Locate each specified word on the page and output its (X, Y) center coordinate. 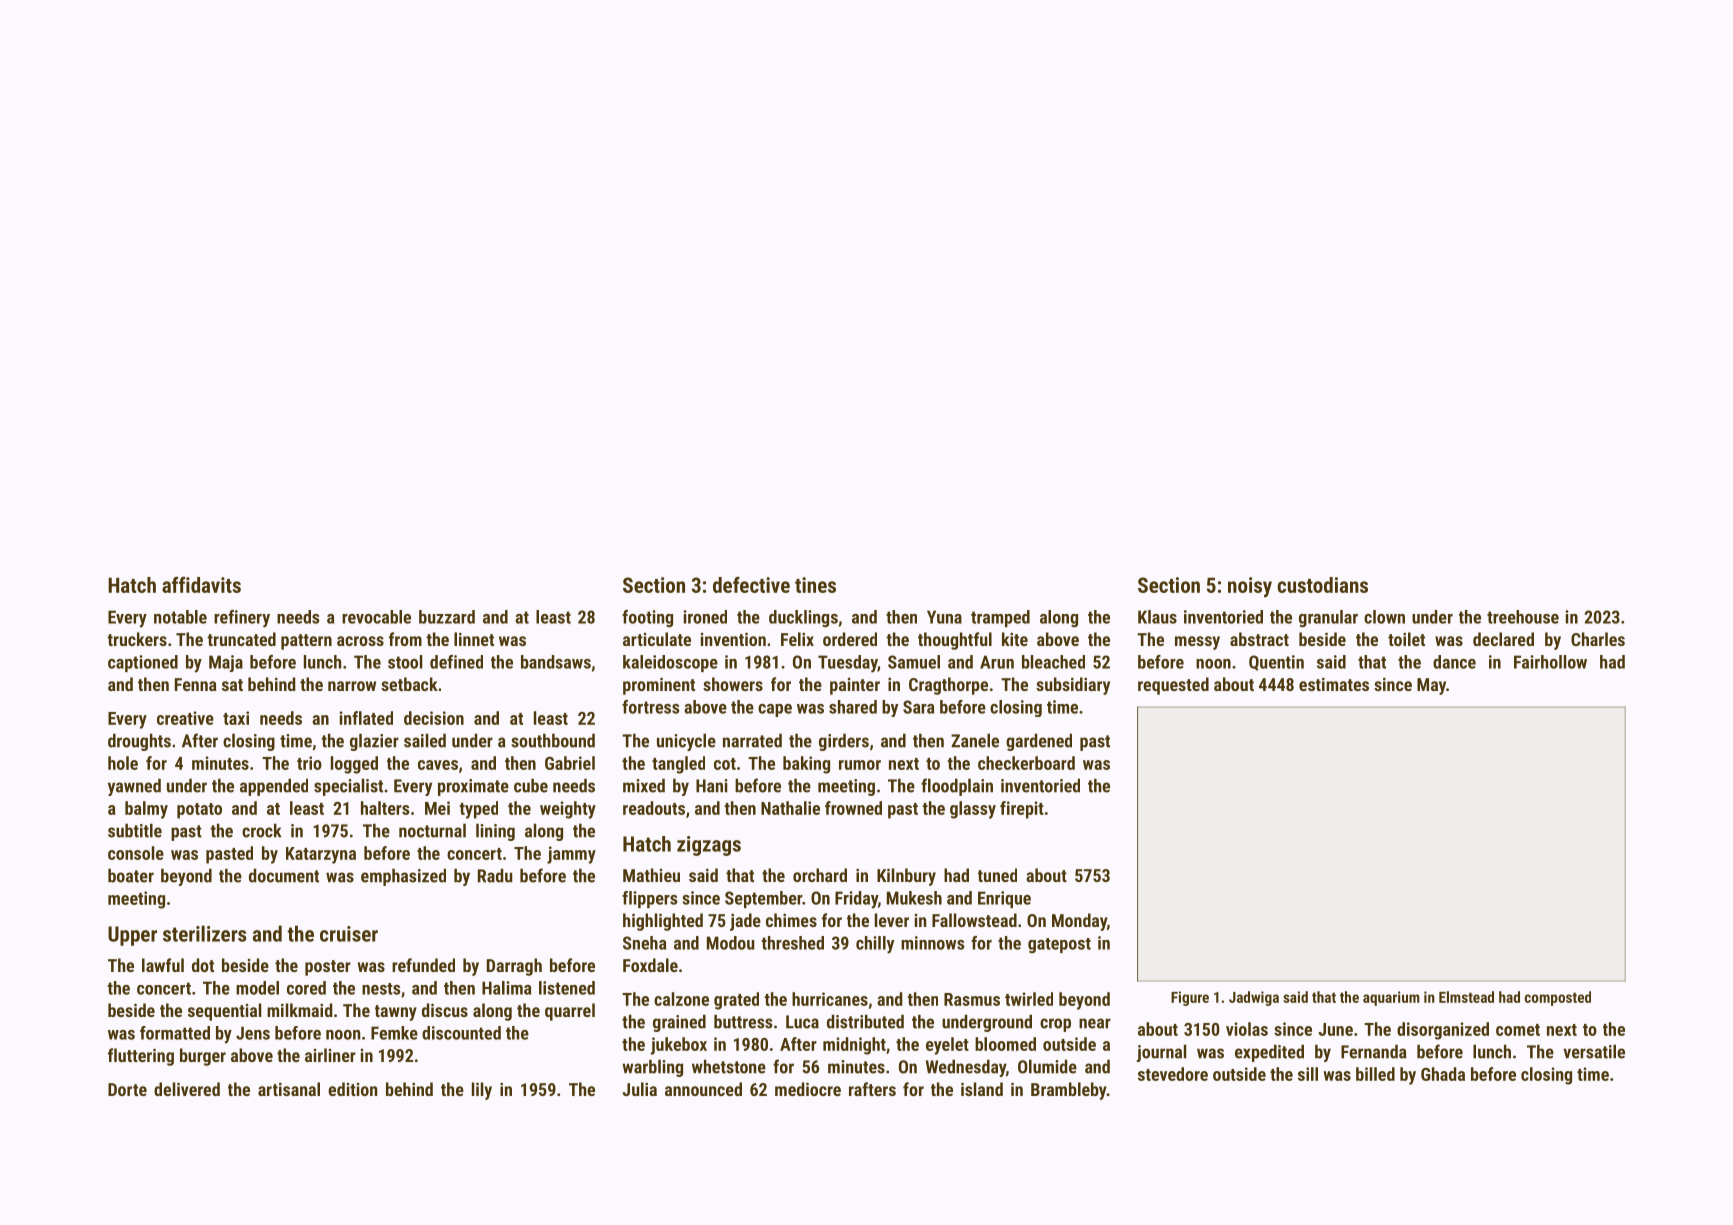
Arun (997, 662)
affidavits (201, 584)
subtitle (135, 830)
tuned (997, 875)
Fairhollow (1550, 662)
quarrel (570, 1012)
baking (806, 765)
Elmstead (1466, 997)
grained (679, 1023)
